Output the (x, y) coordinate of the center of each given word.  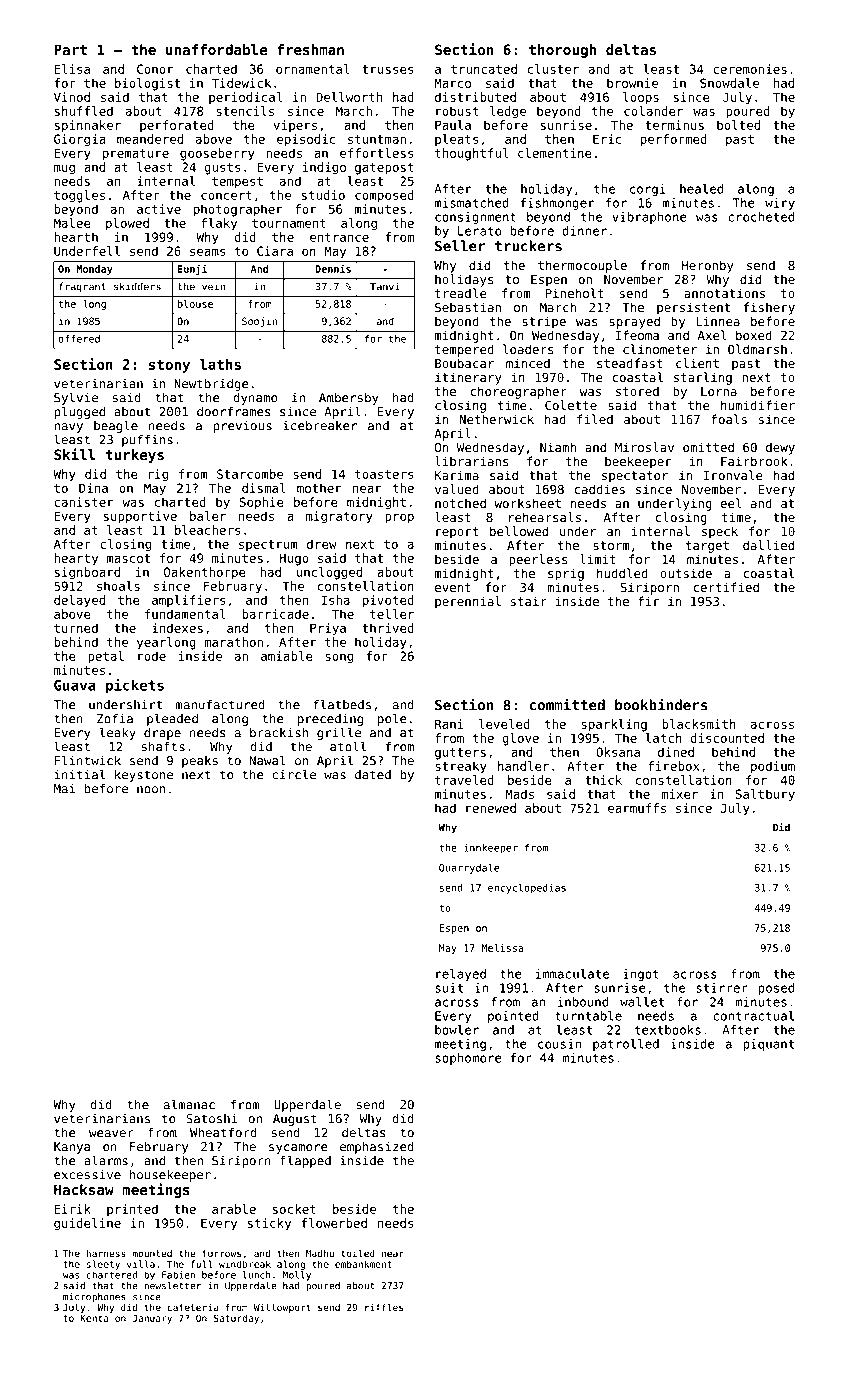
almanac (189, 1104)
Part (70, 49)
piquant (768, 1045)
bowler (457, 1030)
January (152, 1319)
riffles (384, 1307)
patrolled (626, 1045)
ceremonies (750, 69)
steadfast (629, 363)
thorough (562, 51)
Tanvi (385, 286)
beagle (116, 426)
